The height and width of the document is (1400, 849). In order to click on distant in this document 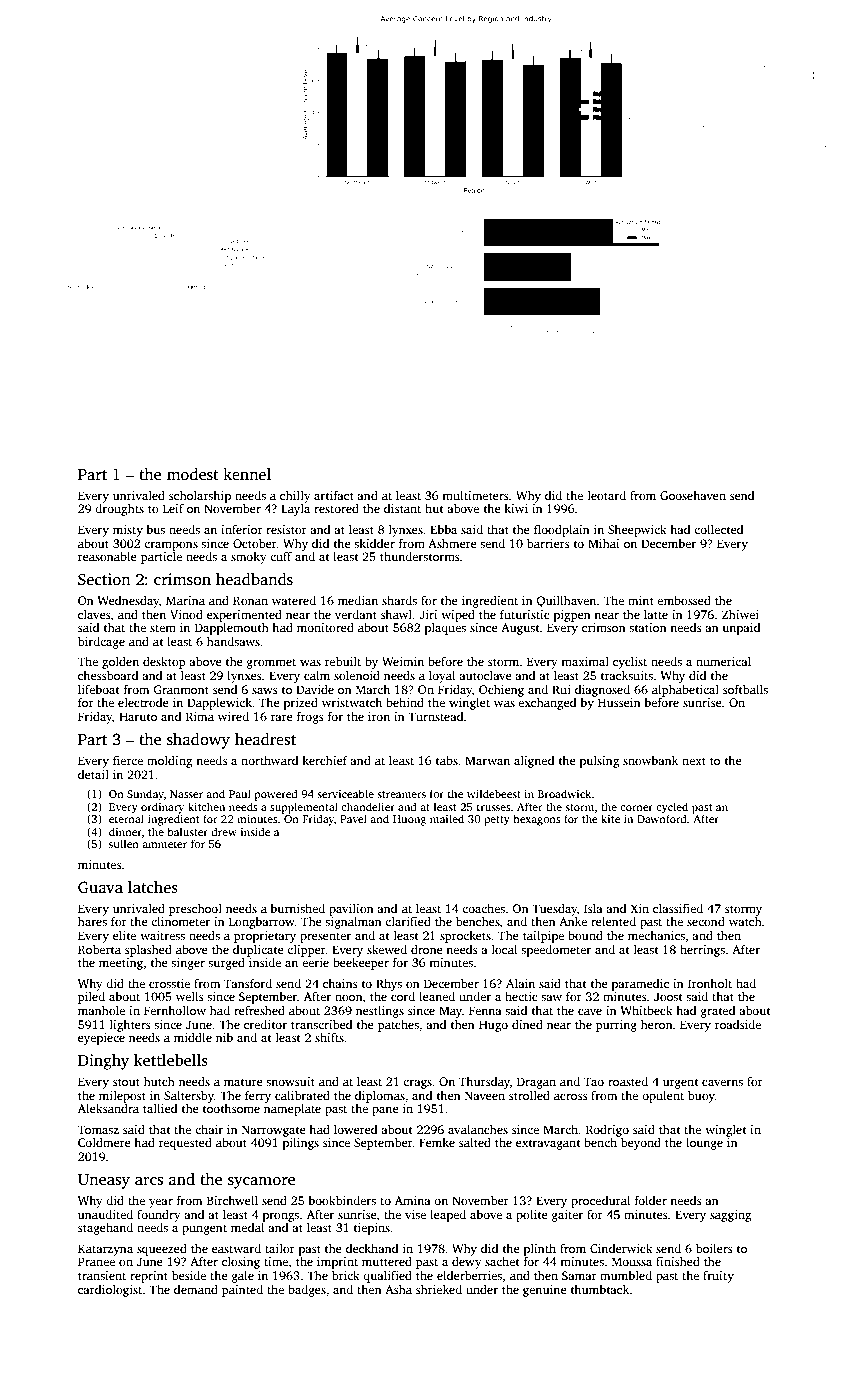, I will do `click(402, 508)`.
